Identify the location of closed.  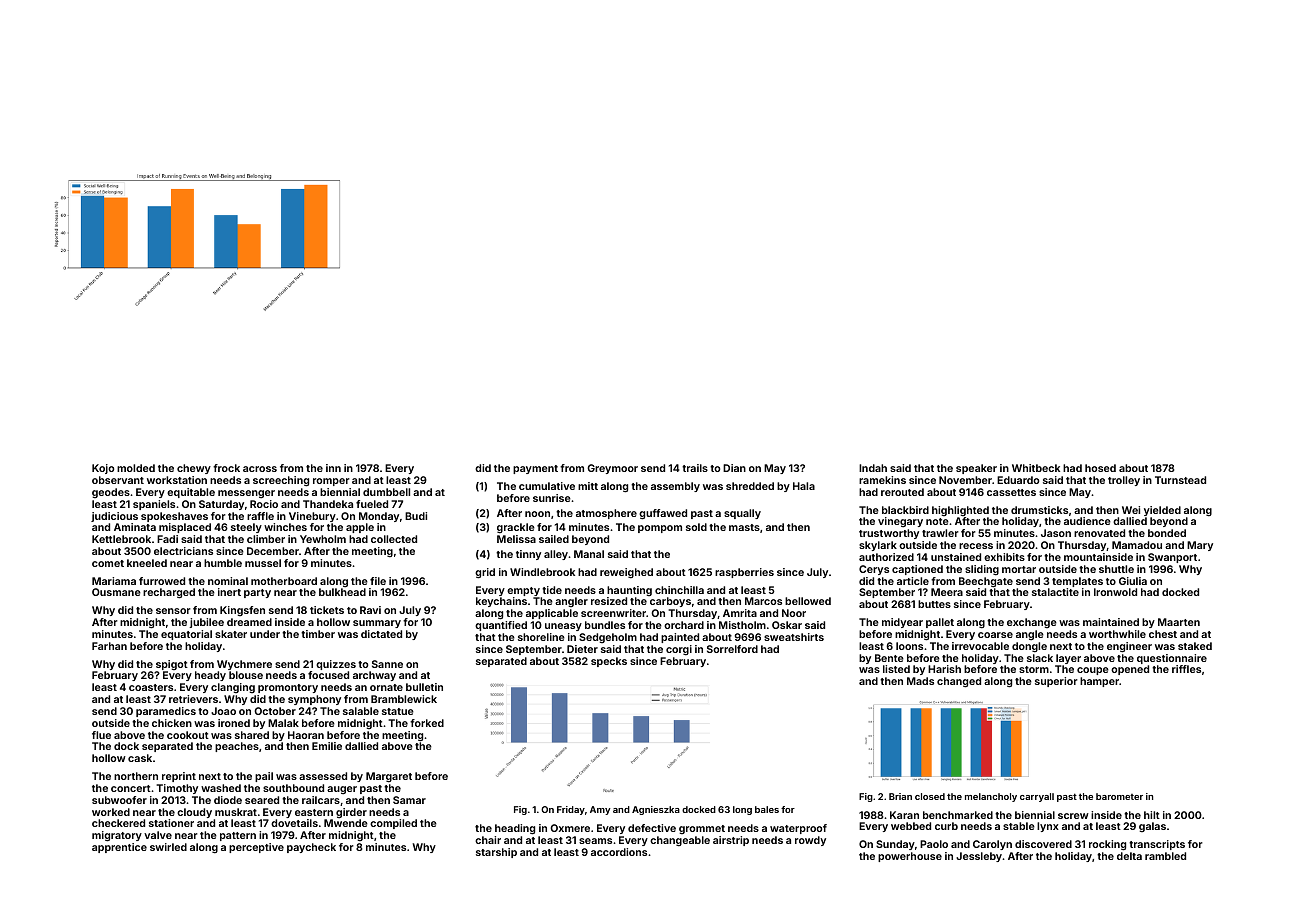
(930, 796).
